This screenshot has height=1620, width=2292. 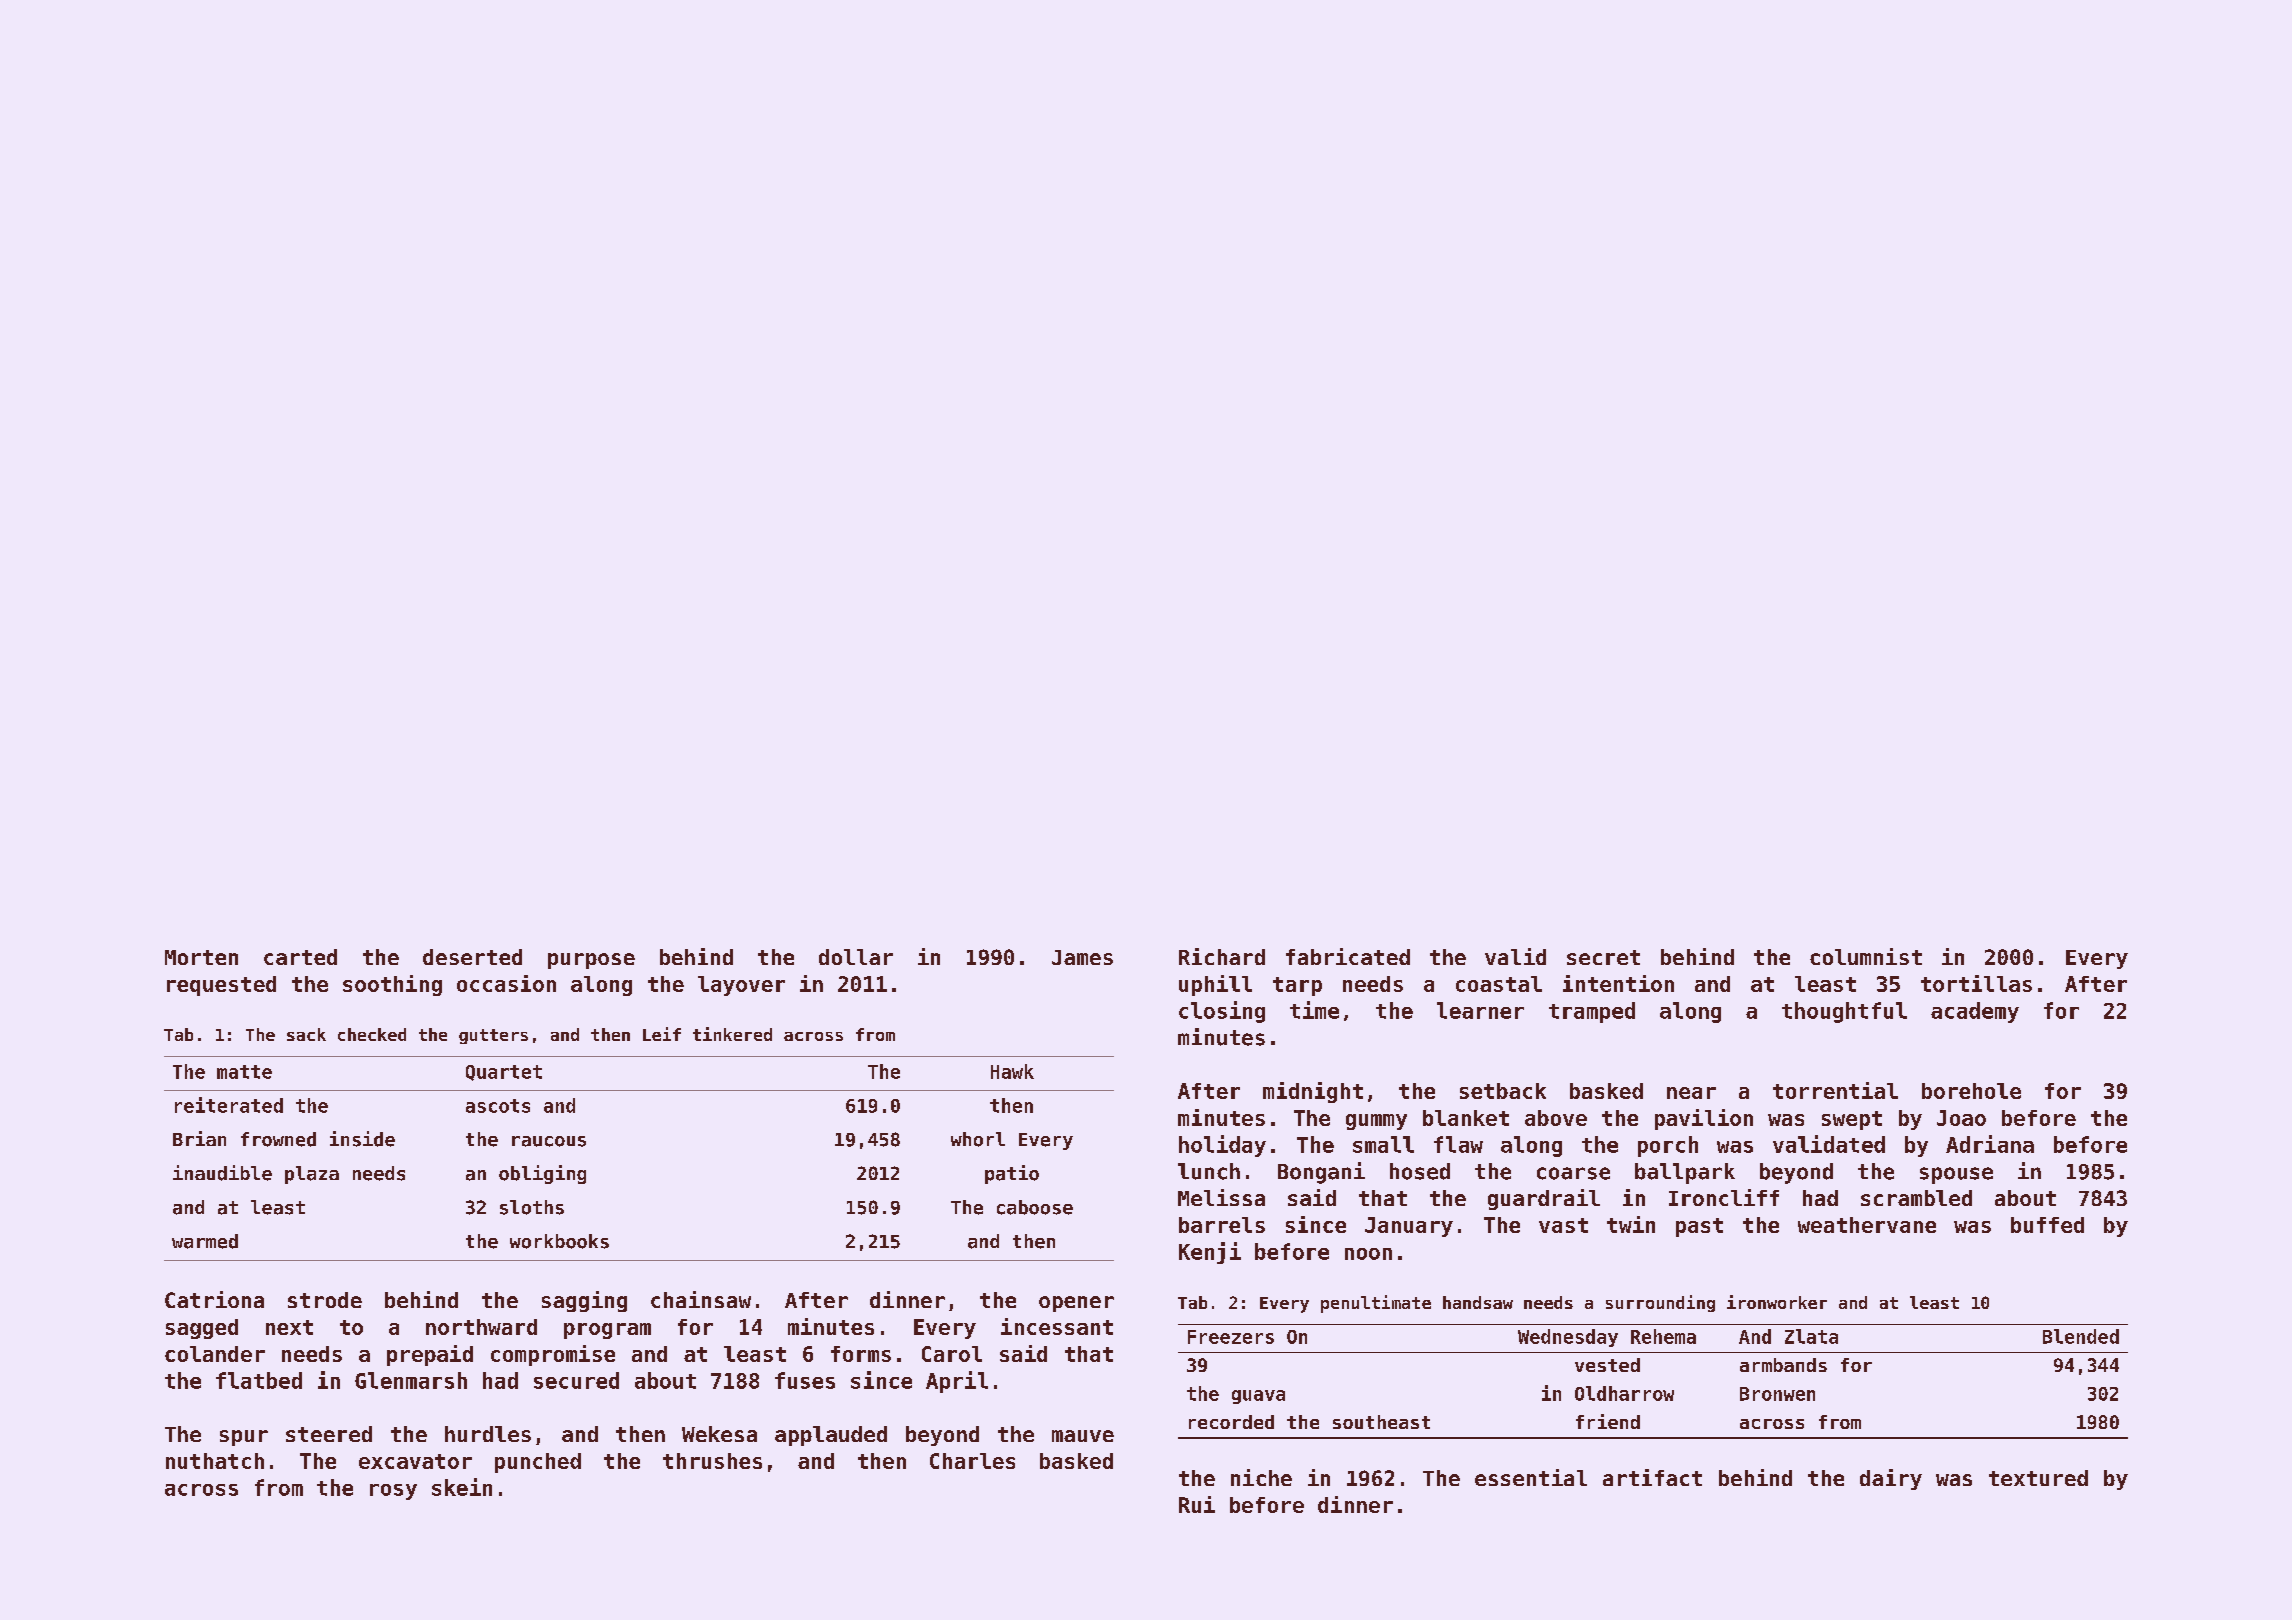 I want to click on matte, so click(x=244, y=1072).
